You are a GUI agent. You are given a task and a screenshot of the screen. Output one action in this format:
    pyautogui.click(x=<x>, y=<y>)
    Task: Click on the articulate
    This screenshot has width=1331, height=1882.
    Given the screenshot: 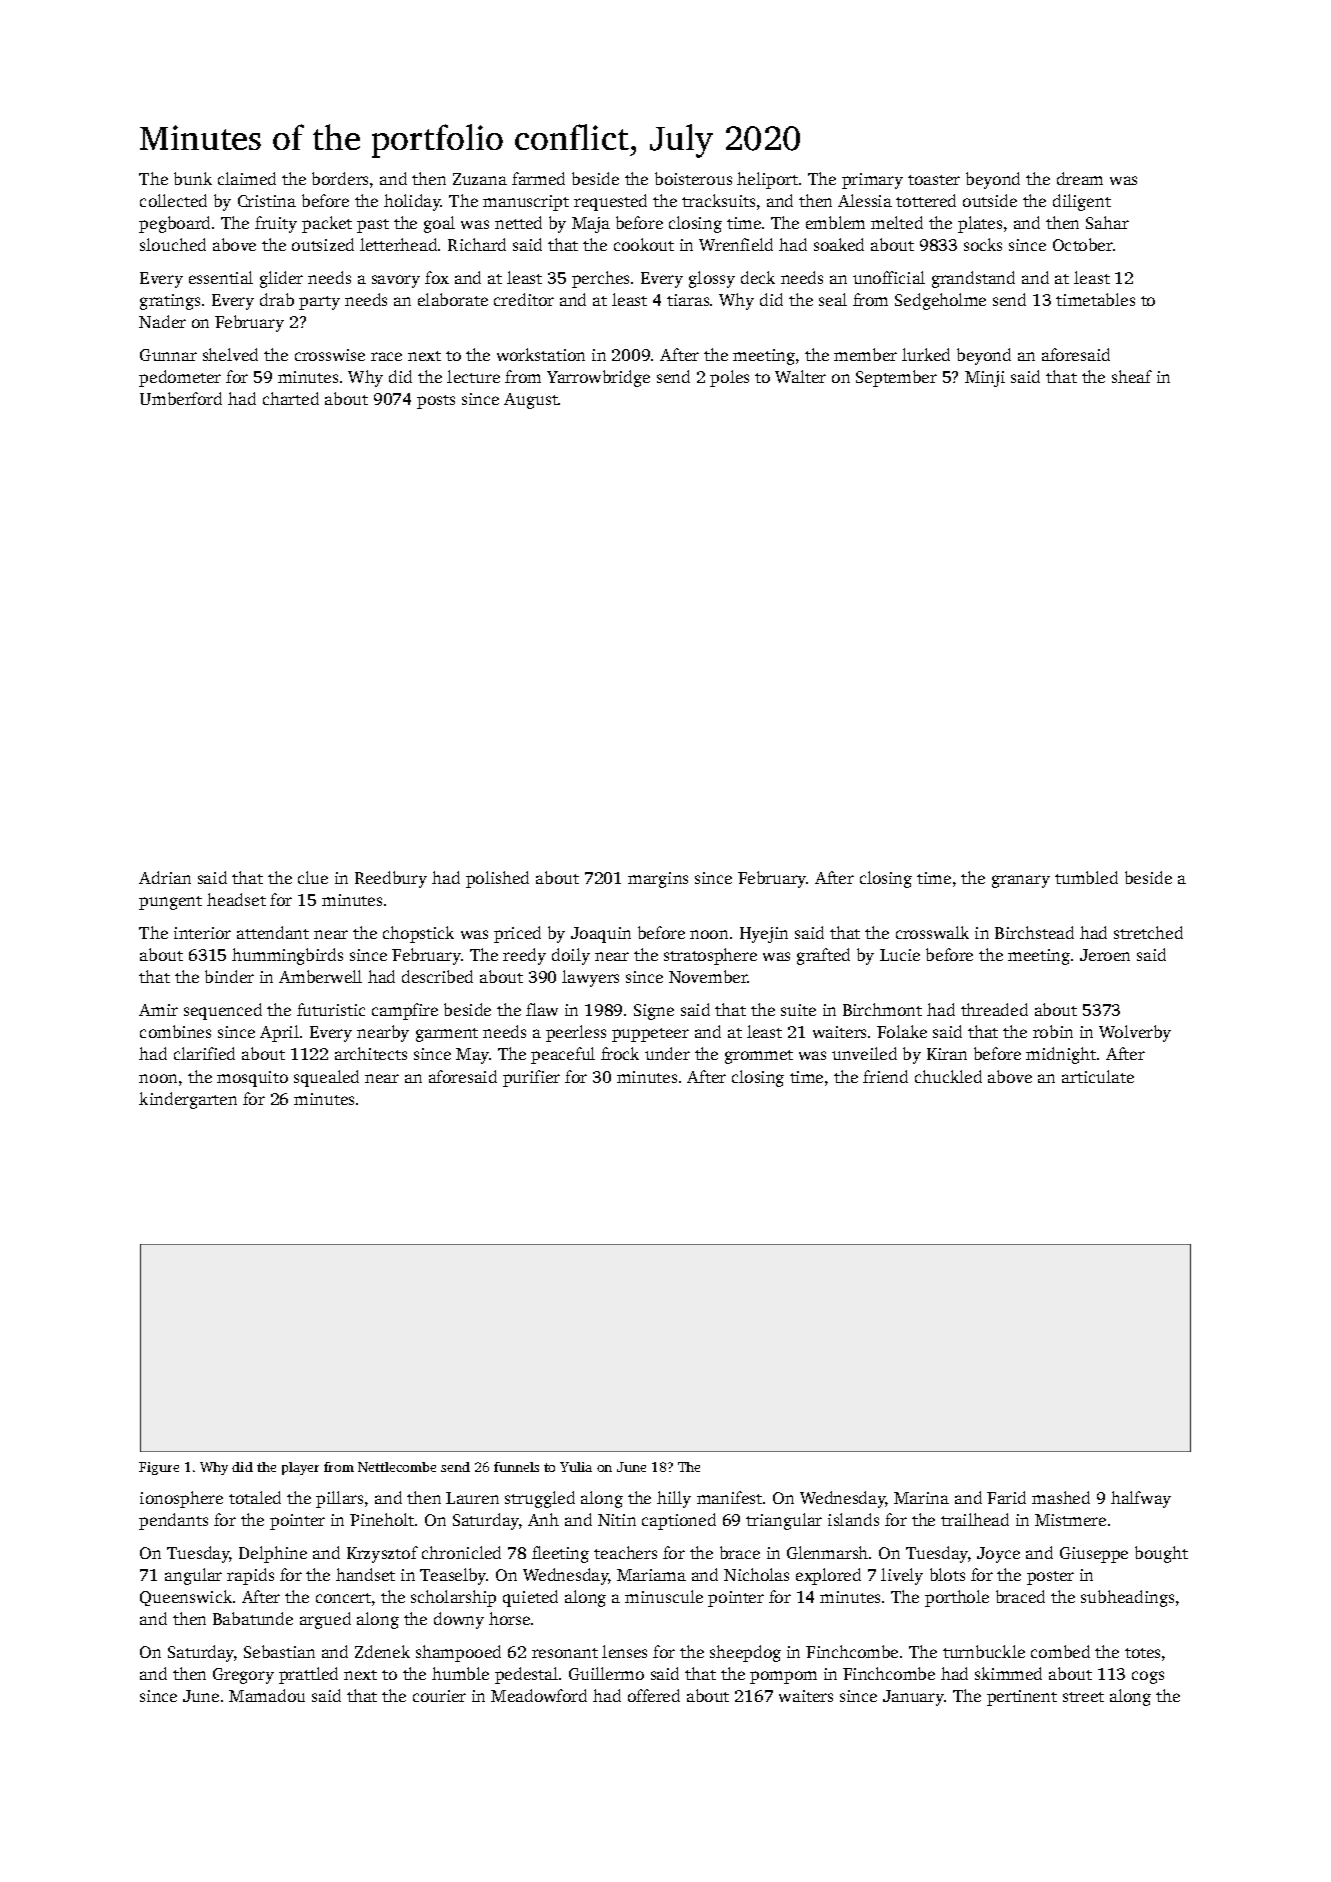 What is the action you would take?
    pyautogui.click(x=1098, y=1076)
